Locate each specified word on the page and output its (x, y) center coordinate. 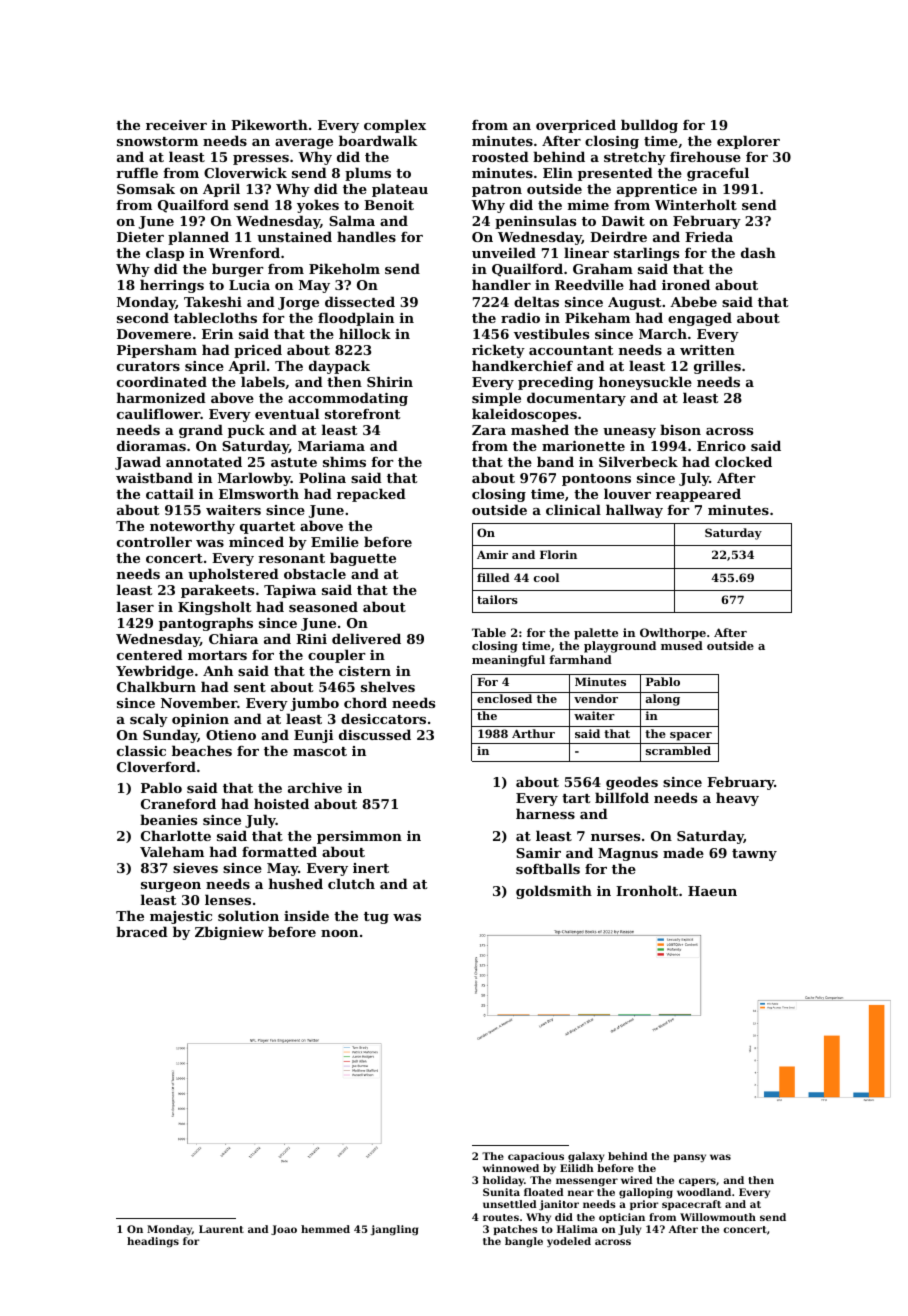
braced (142, 931)
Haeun (712, 891)
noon (339, 933)
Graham (603, 268)
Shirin (390, 381)
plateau (400, 190)
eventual (287, 413)
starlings (646, 254)
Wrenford (244, 252)
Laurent (221, 1229)
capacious (536, 1157)
